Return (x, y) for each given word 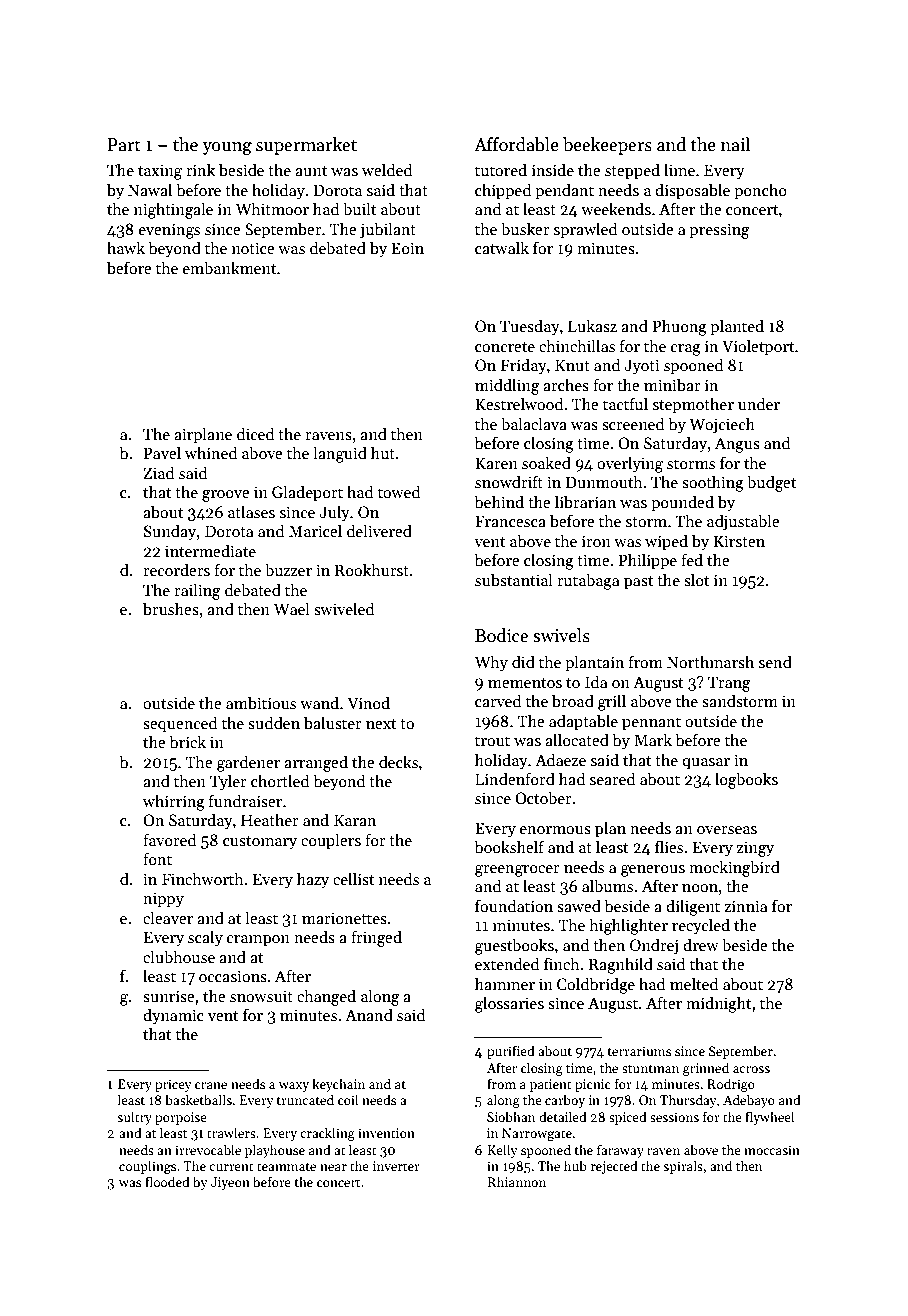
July (334, 513)
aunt (311, 171)
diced (255, 433)
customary (260, 843)
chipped (503, 191)
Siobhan (511, 1116)
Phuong (679, 327)
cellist (353, 879)
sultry (134, 1118)
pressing (719, 231)
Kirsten (739, 541)
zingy (755, 849)
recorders (176, 569)
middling (507, 386)
